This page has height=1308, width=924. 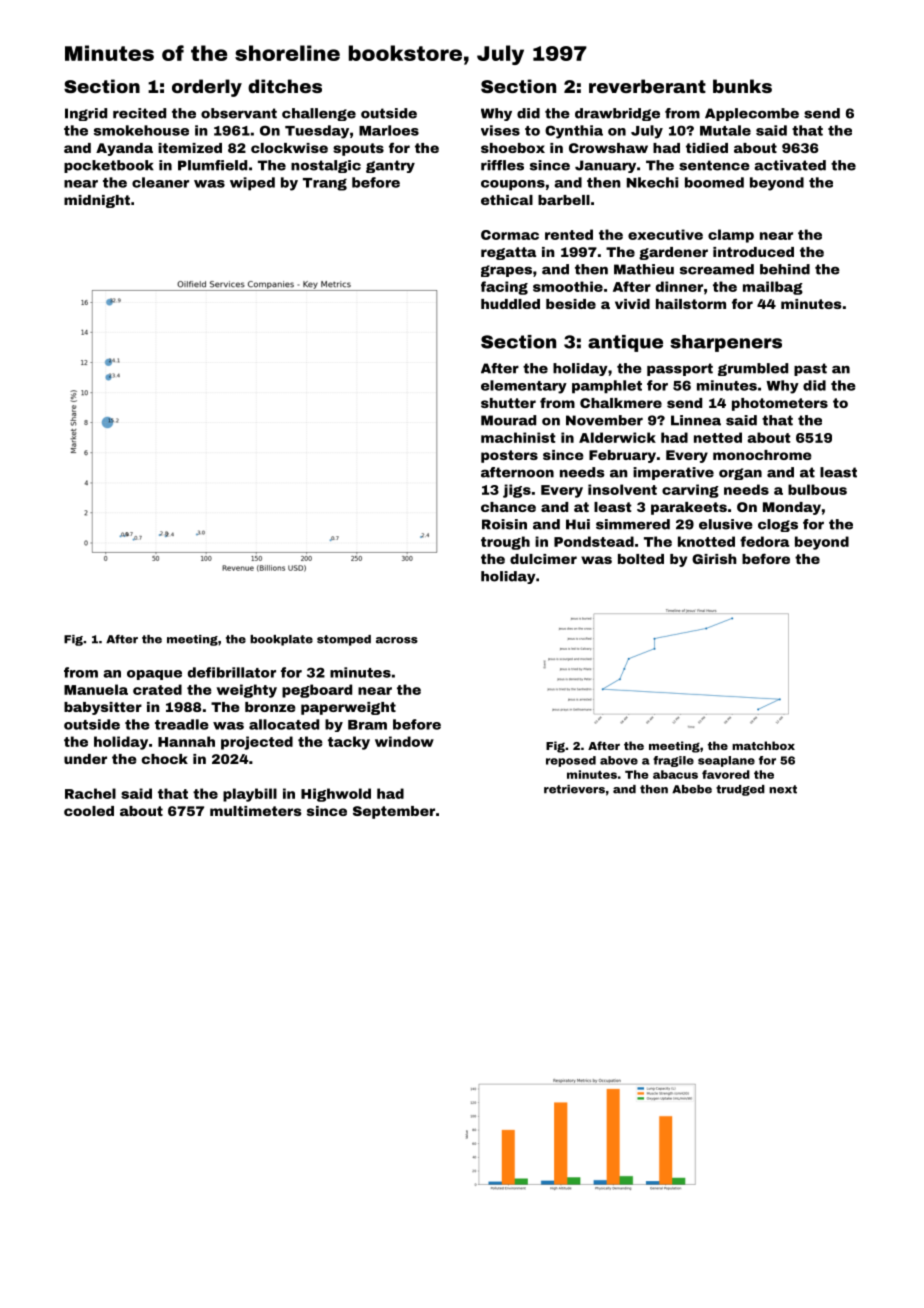 What do you see at coordinates (97, 201) in the page?
I see `midnight` at bounding box center [97, 201].
